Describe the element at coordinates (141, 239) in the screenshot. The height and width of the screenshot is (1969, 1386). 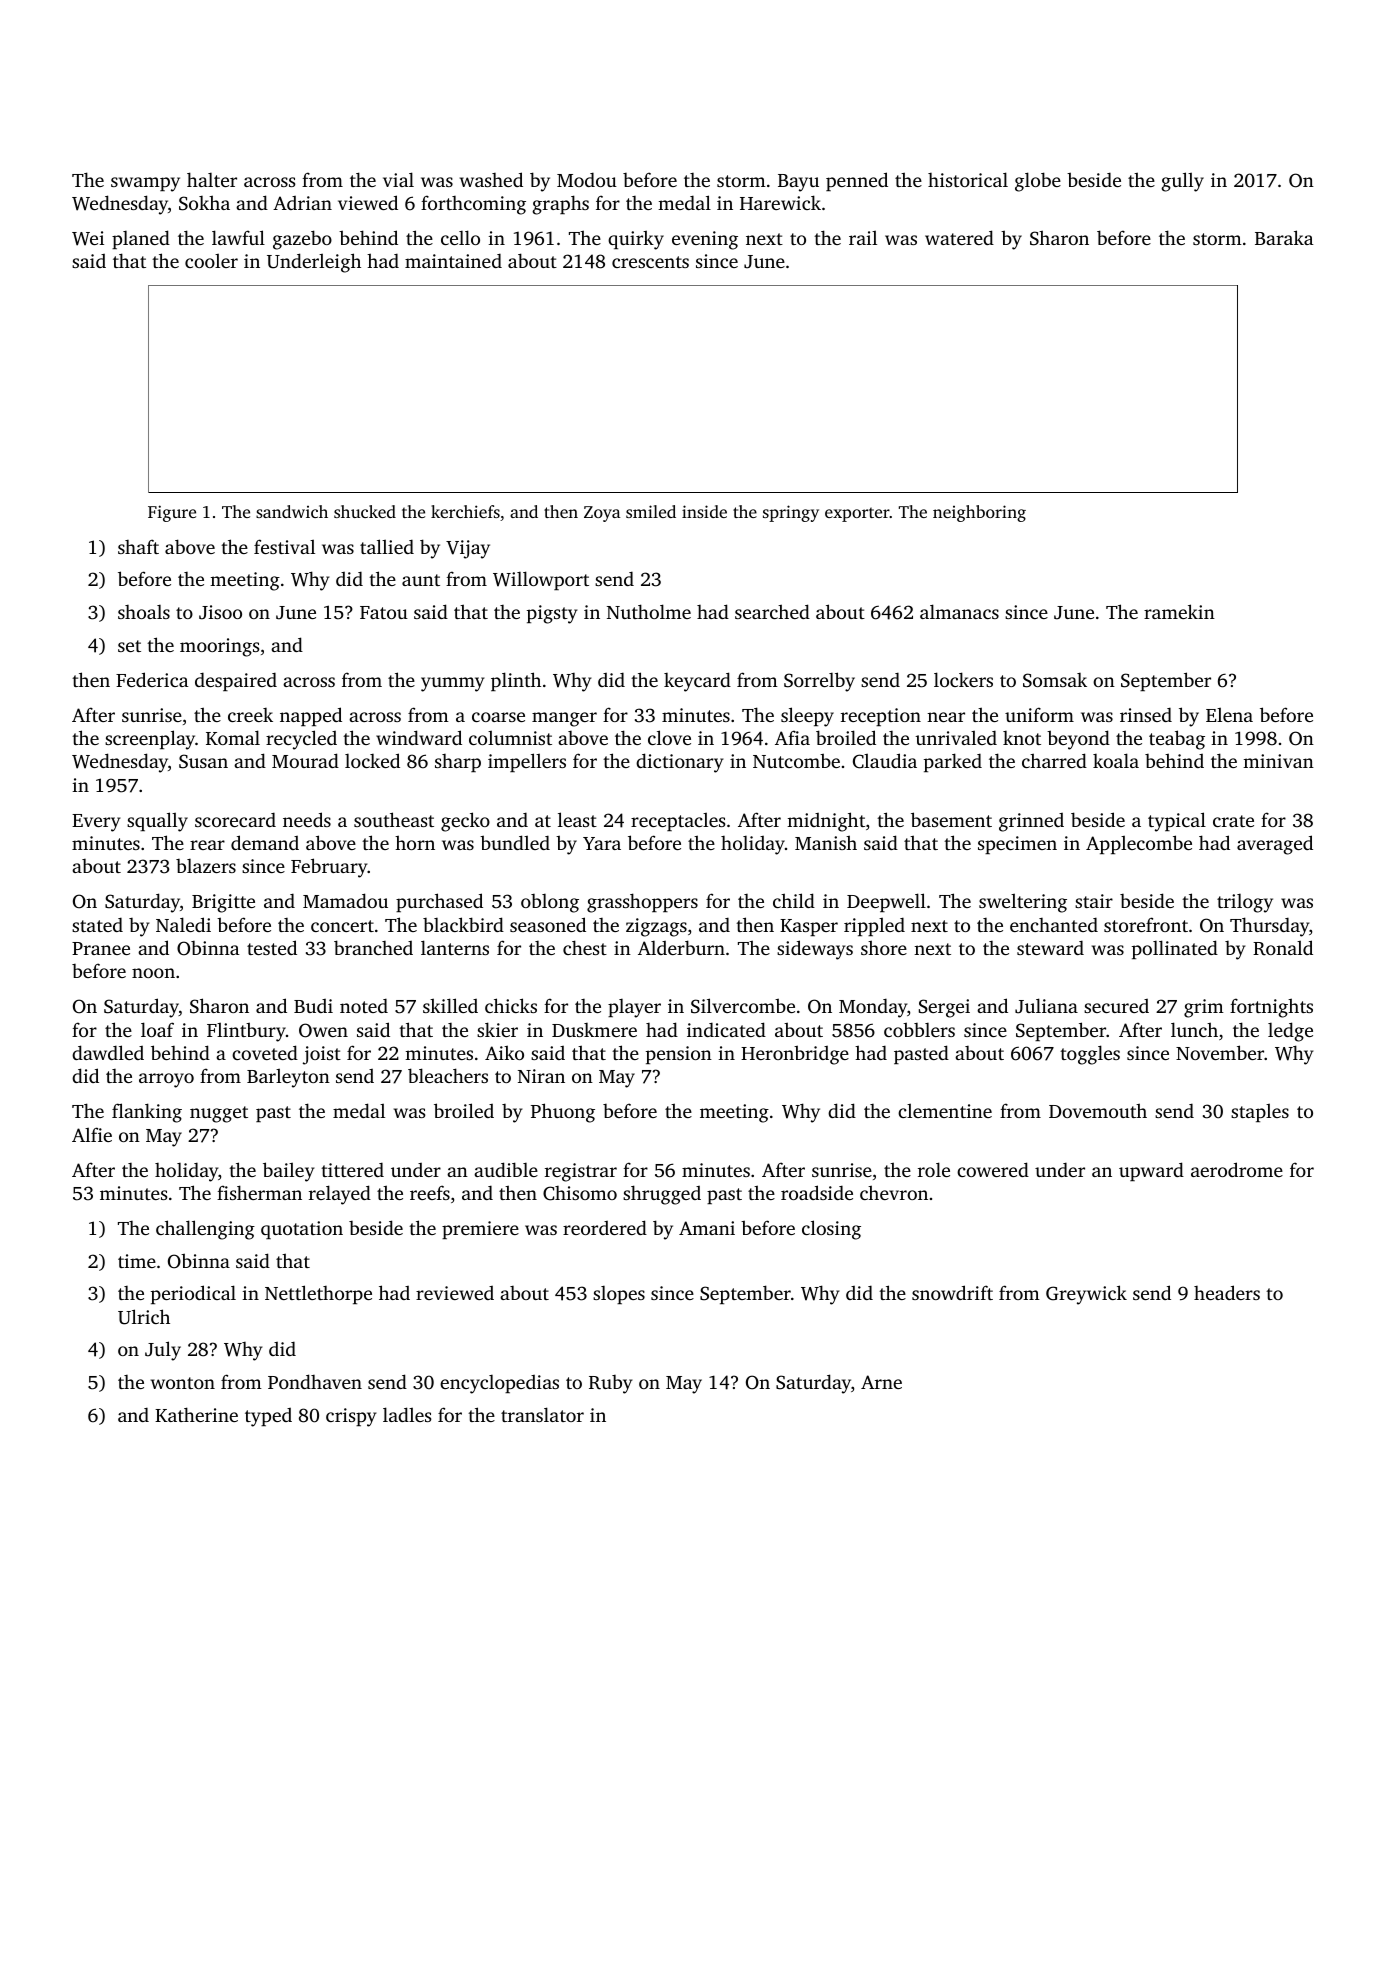
I see `planed` at that location.
